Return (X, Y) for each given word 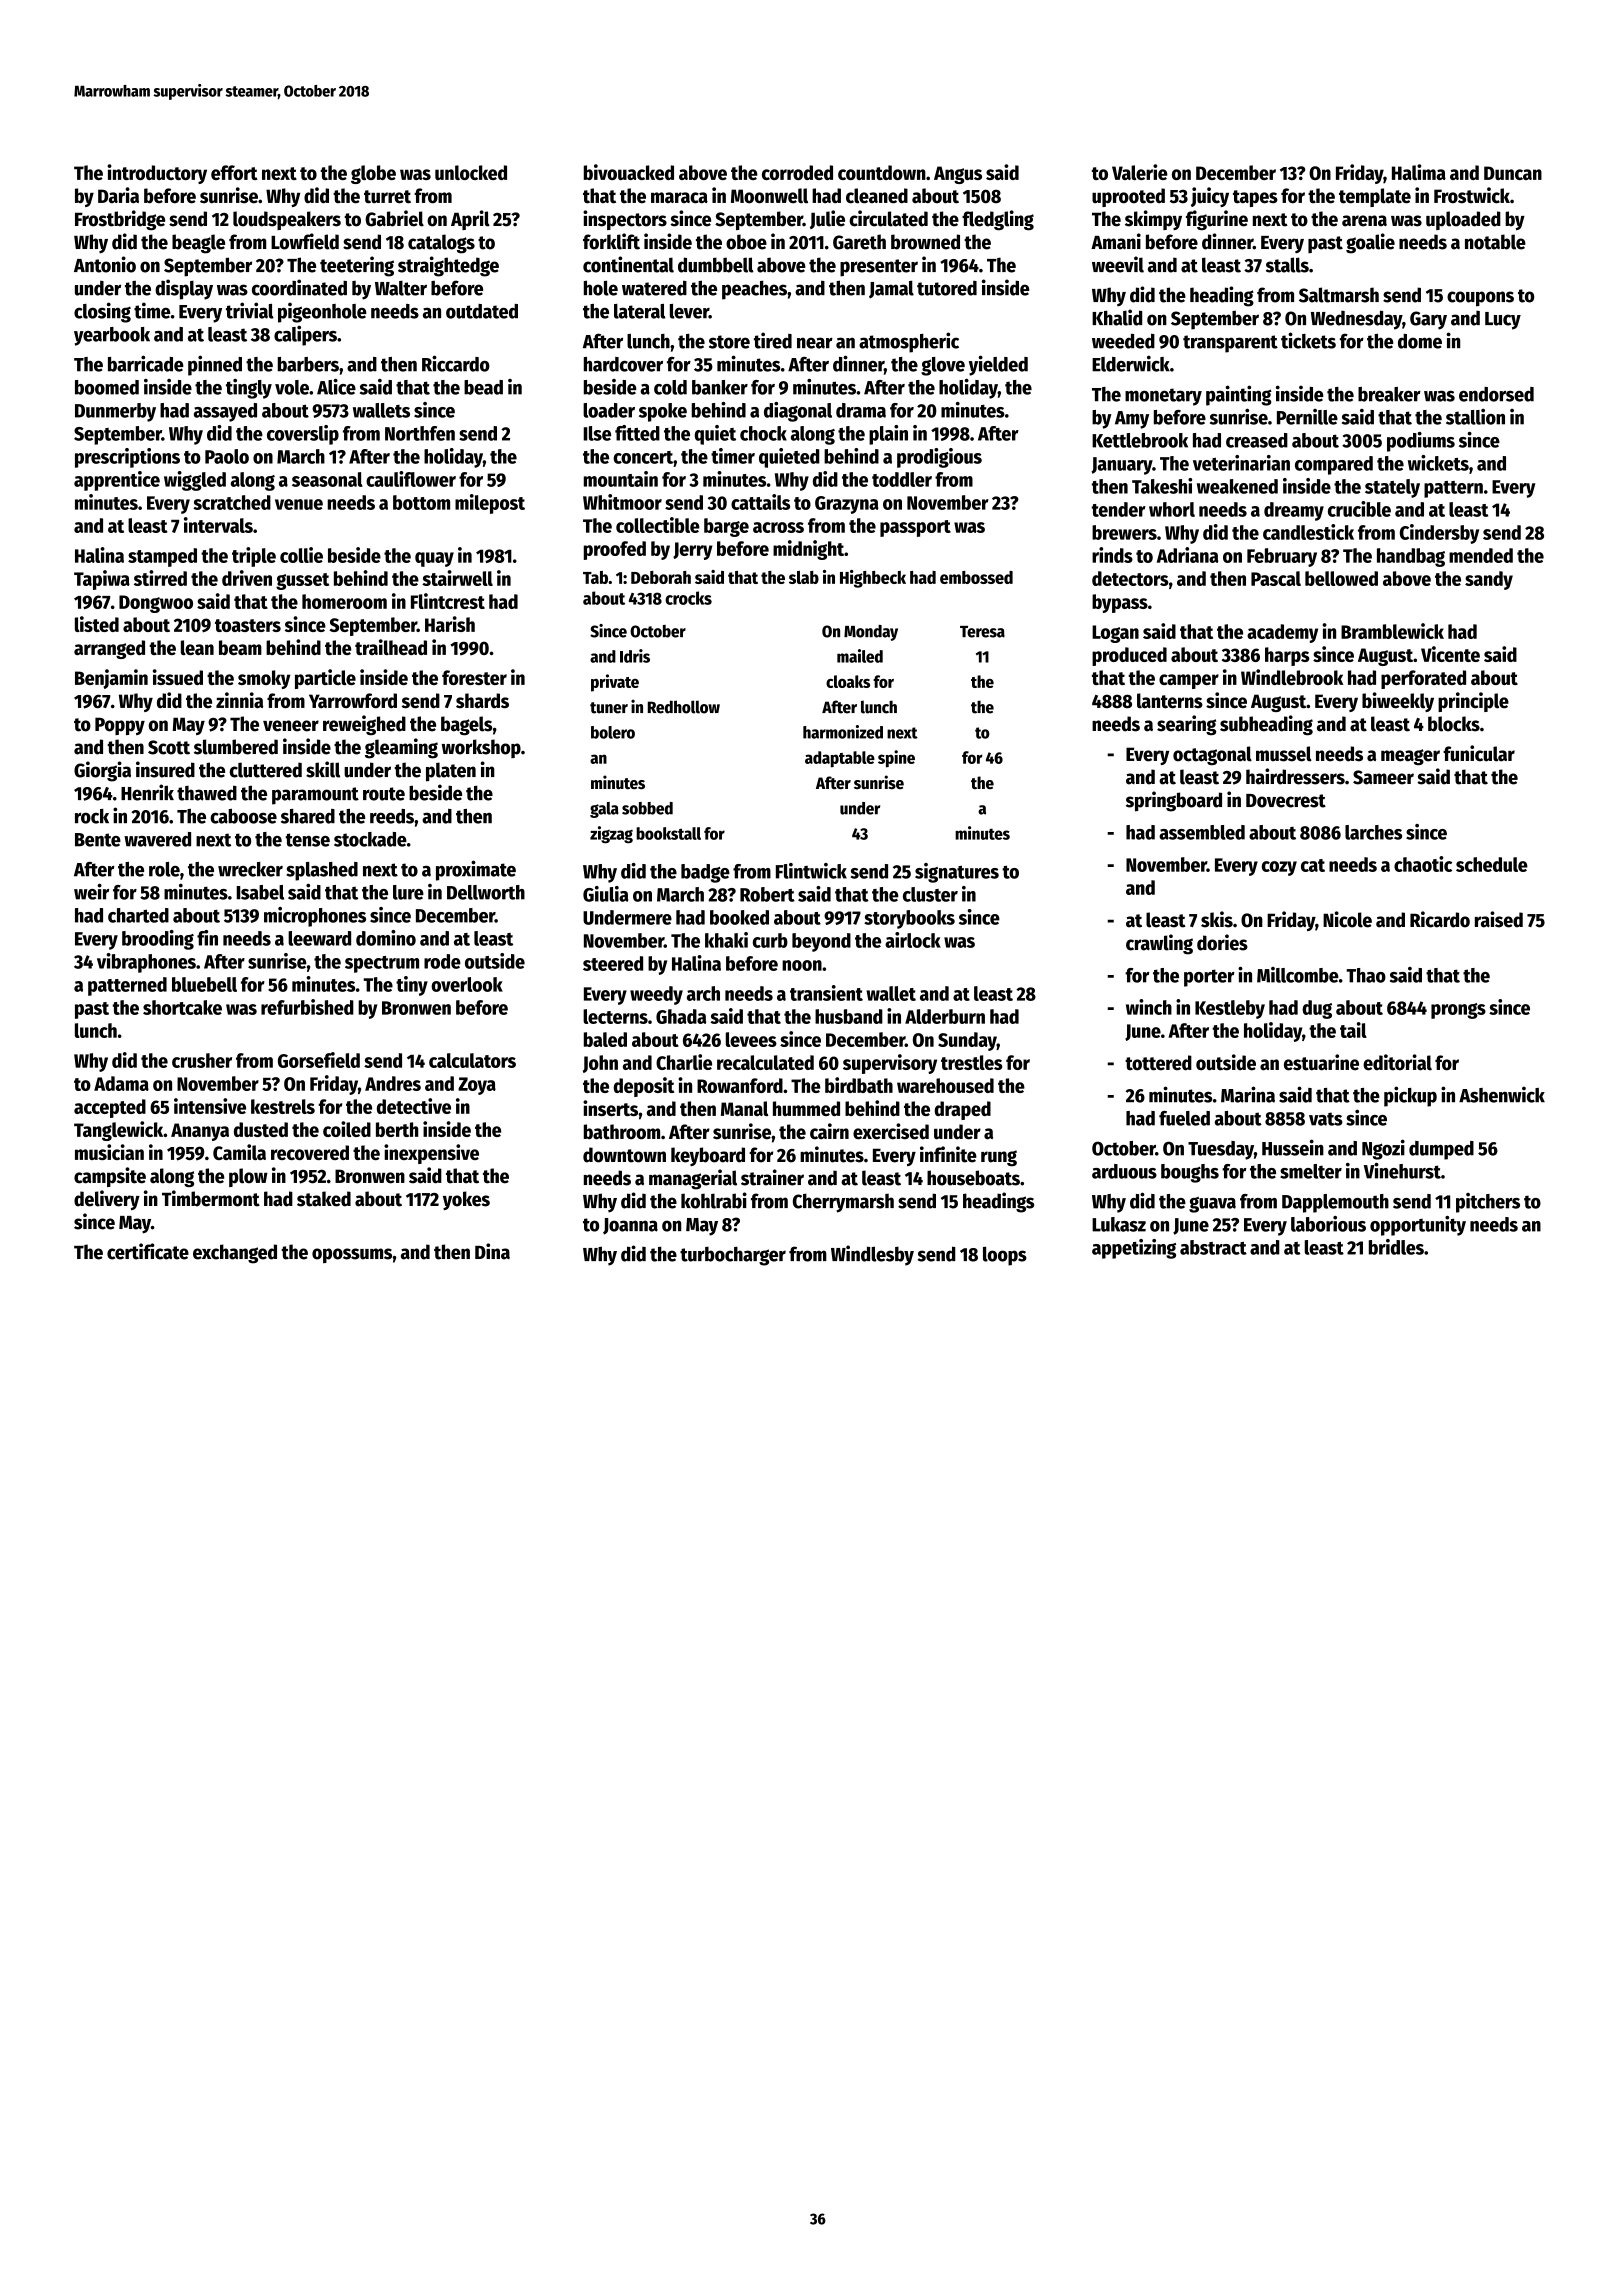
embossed (976, 577)
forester (474, 677)
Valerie (1140, 172)
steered (613, 963)
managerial (693, 1179)
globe (373, 174)
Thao (1366, 975)
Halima (1419, 172)
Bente (98, 840)
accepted (110, 1108)
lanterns (1170, 701)
